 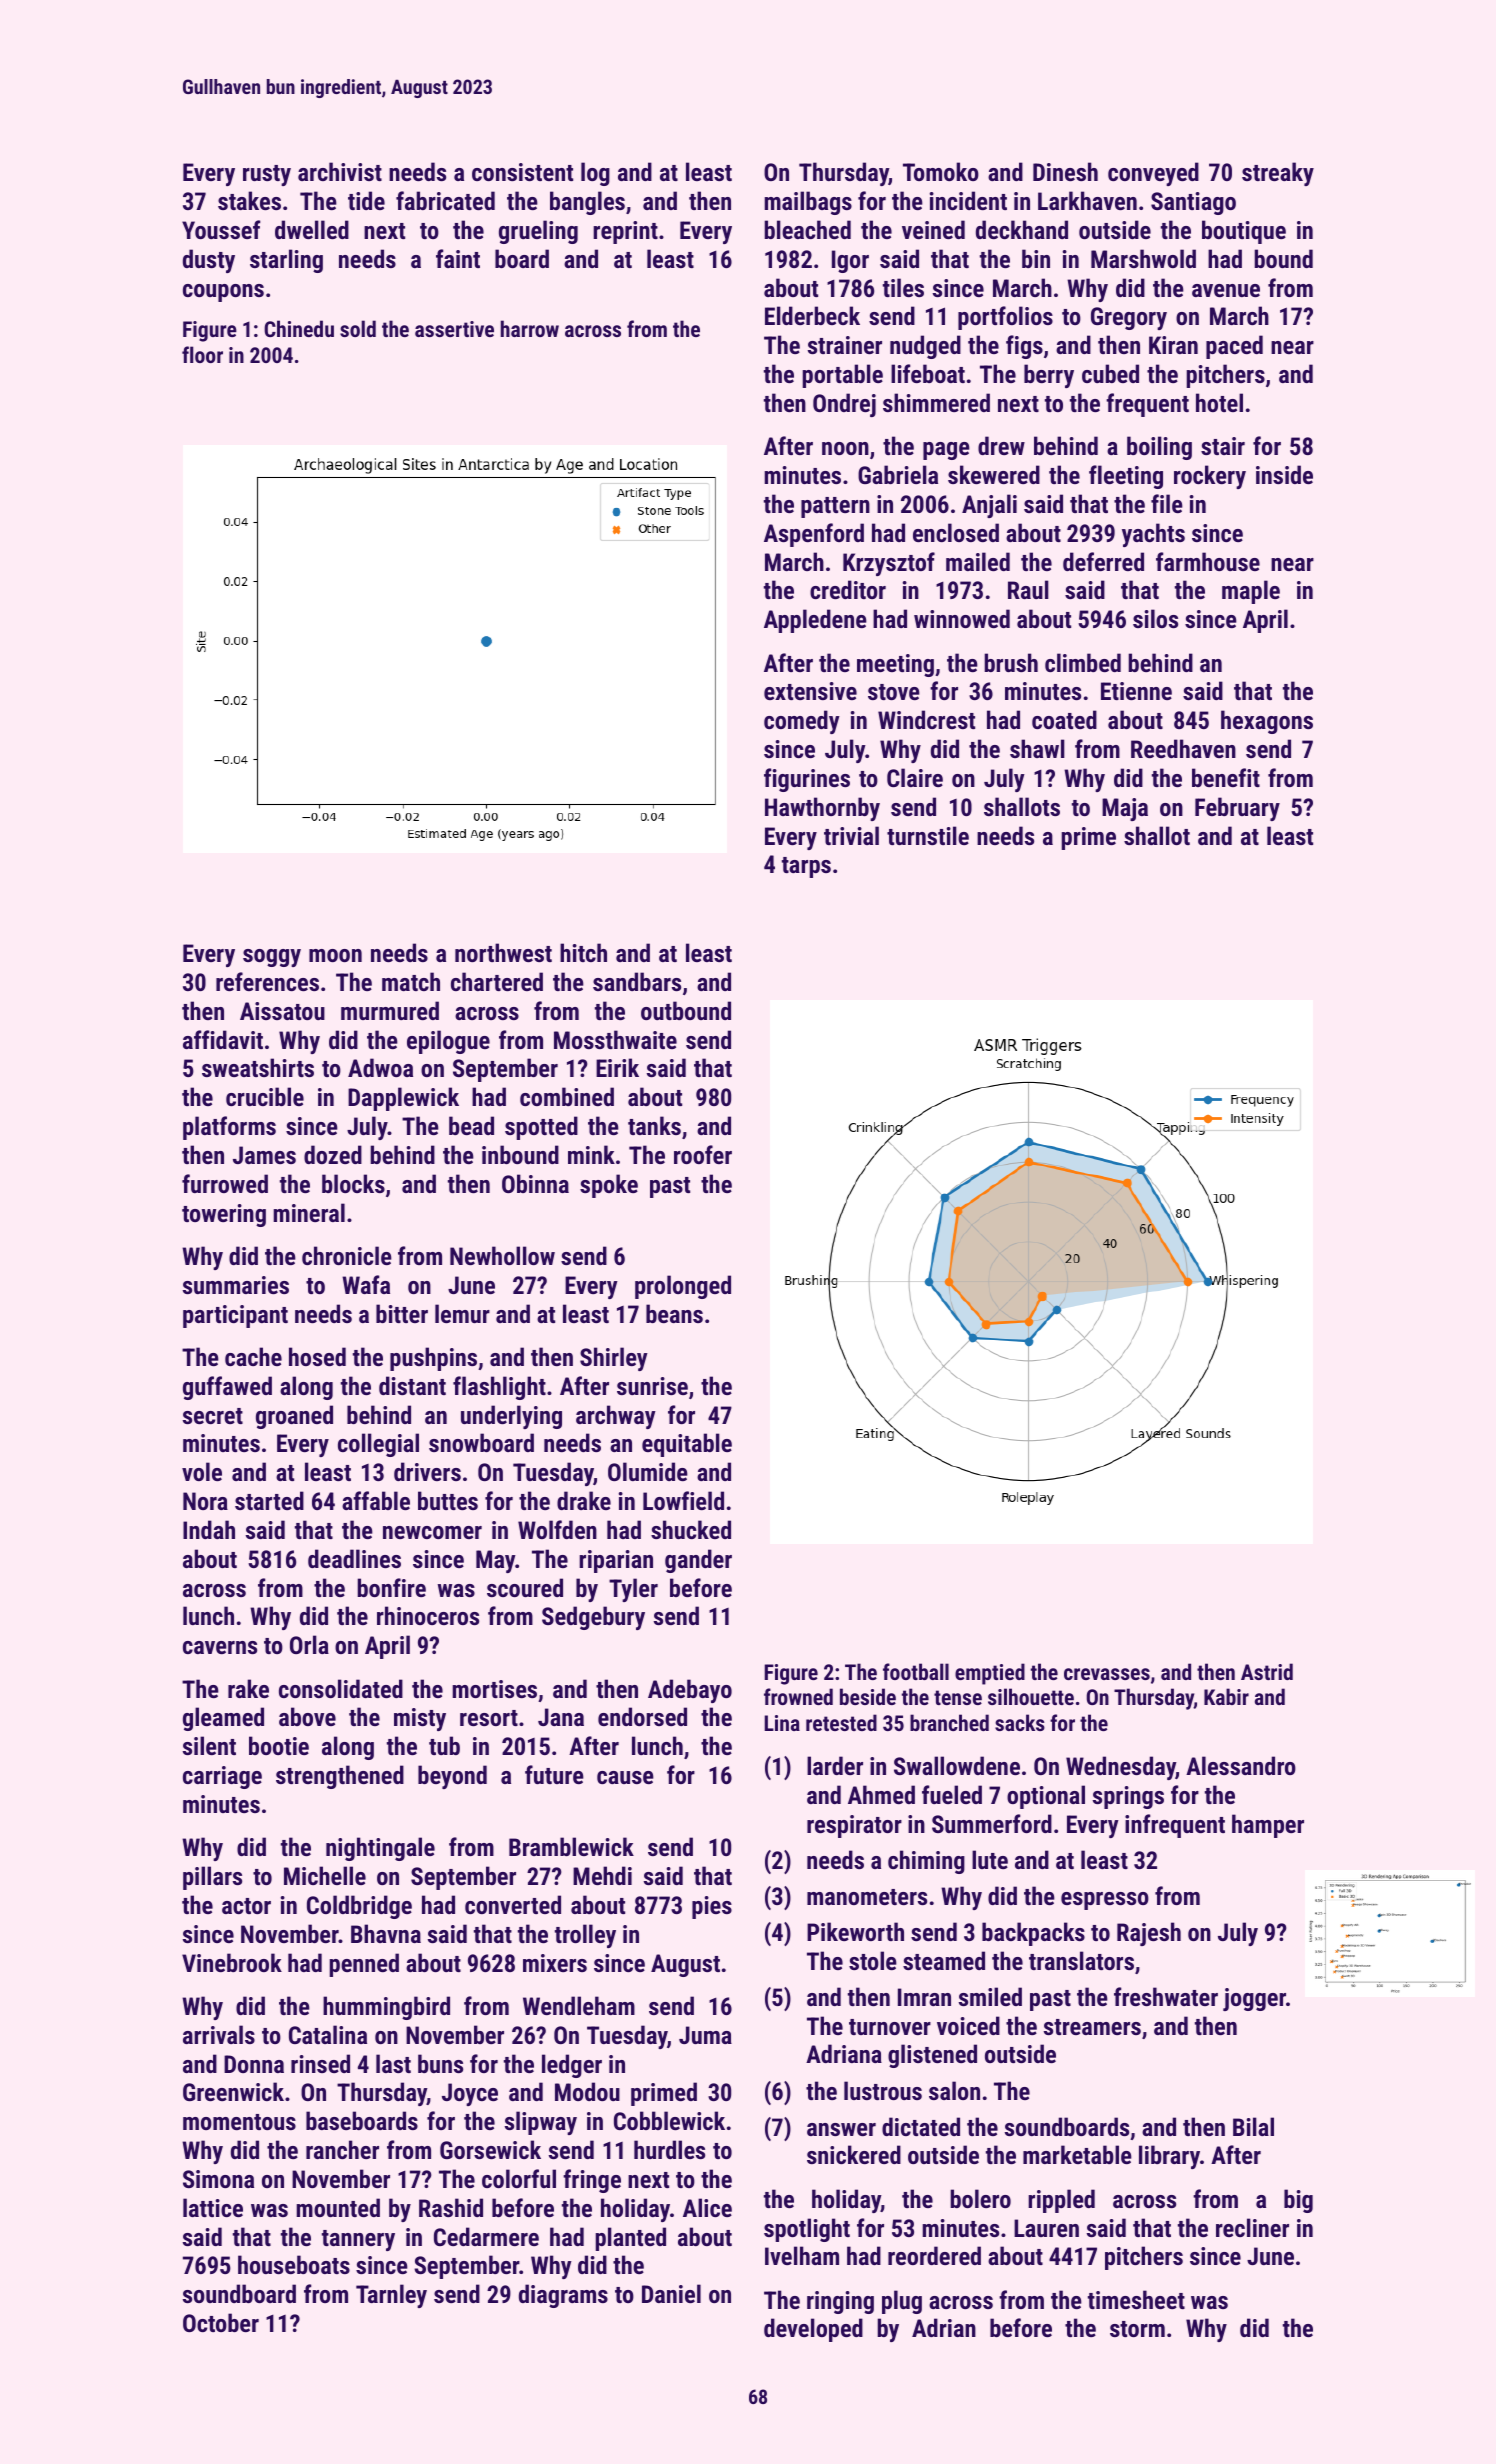 What do you see at coordinates (1110, 373) in the screenshot?
I see `cubed` at bounding box center [1110, 373].
